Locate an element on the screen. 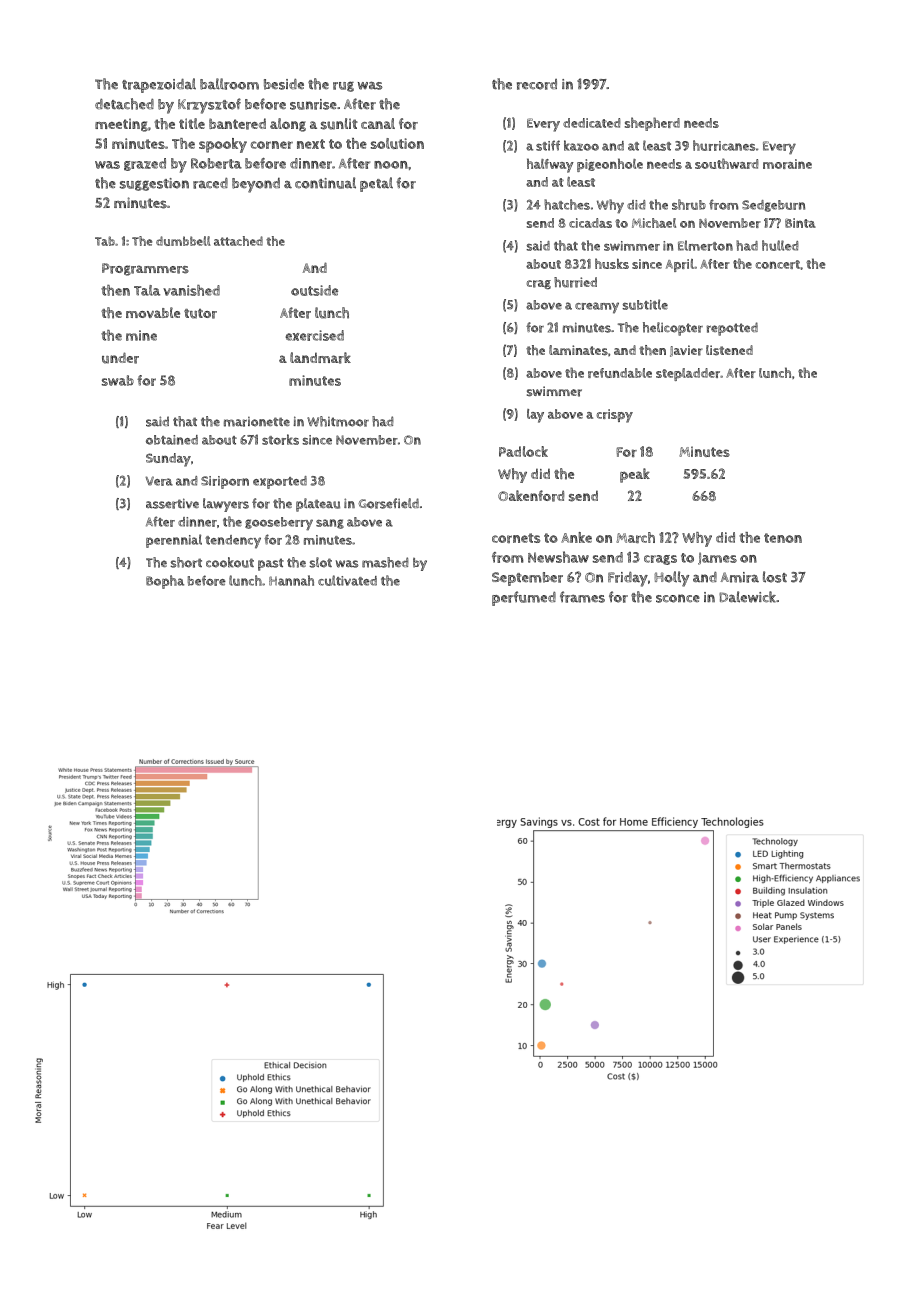  Bopha is located at coordinates (165, 582).
